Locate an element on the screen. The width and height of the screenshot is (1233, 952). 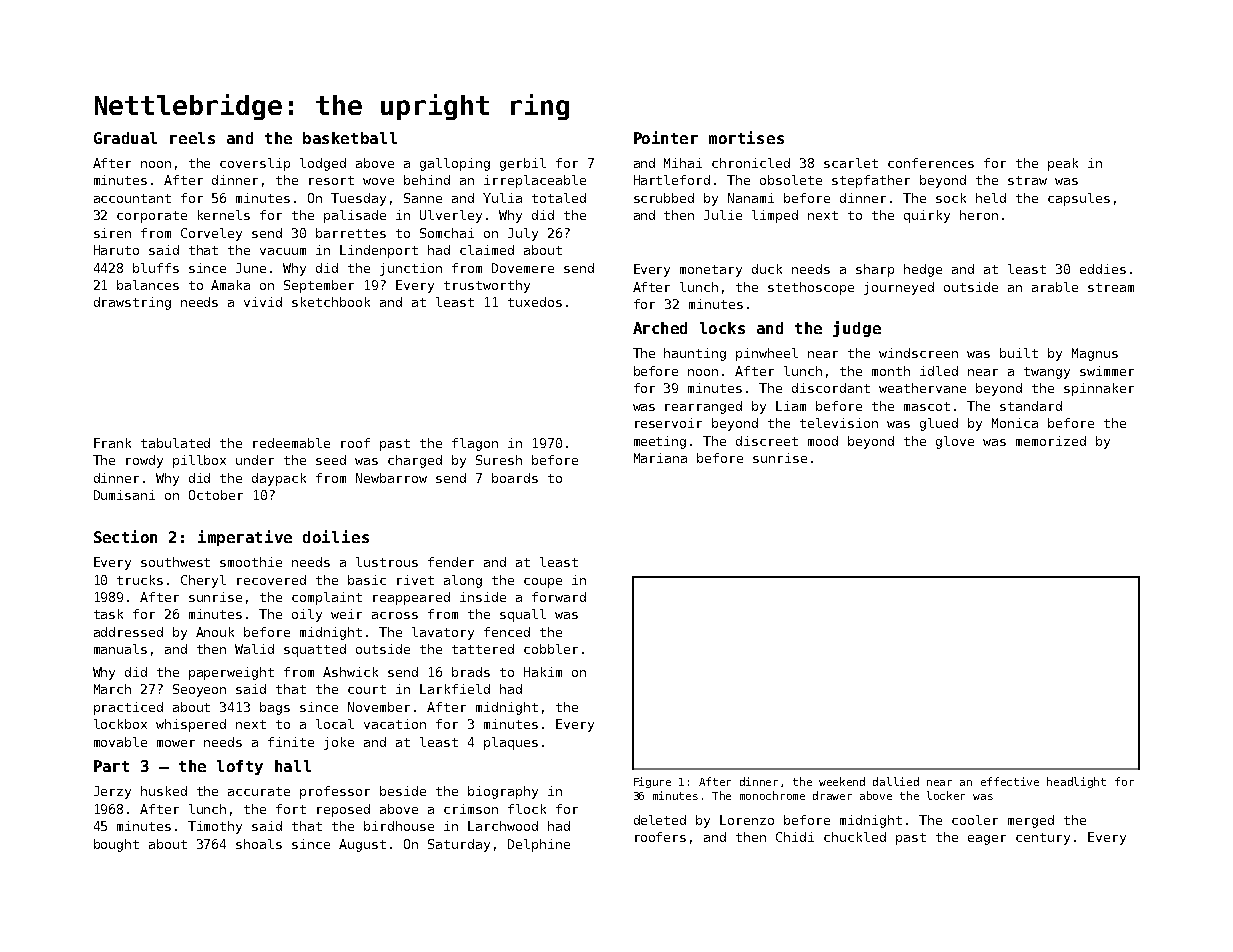
Frank is located at coordinates (112, 443).
